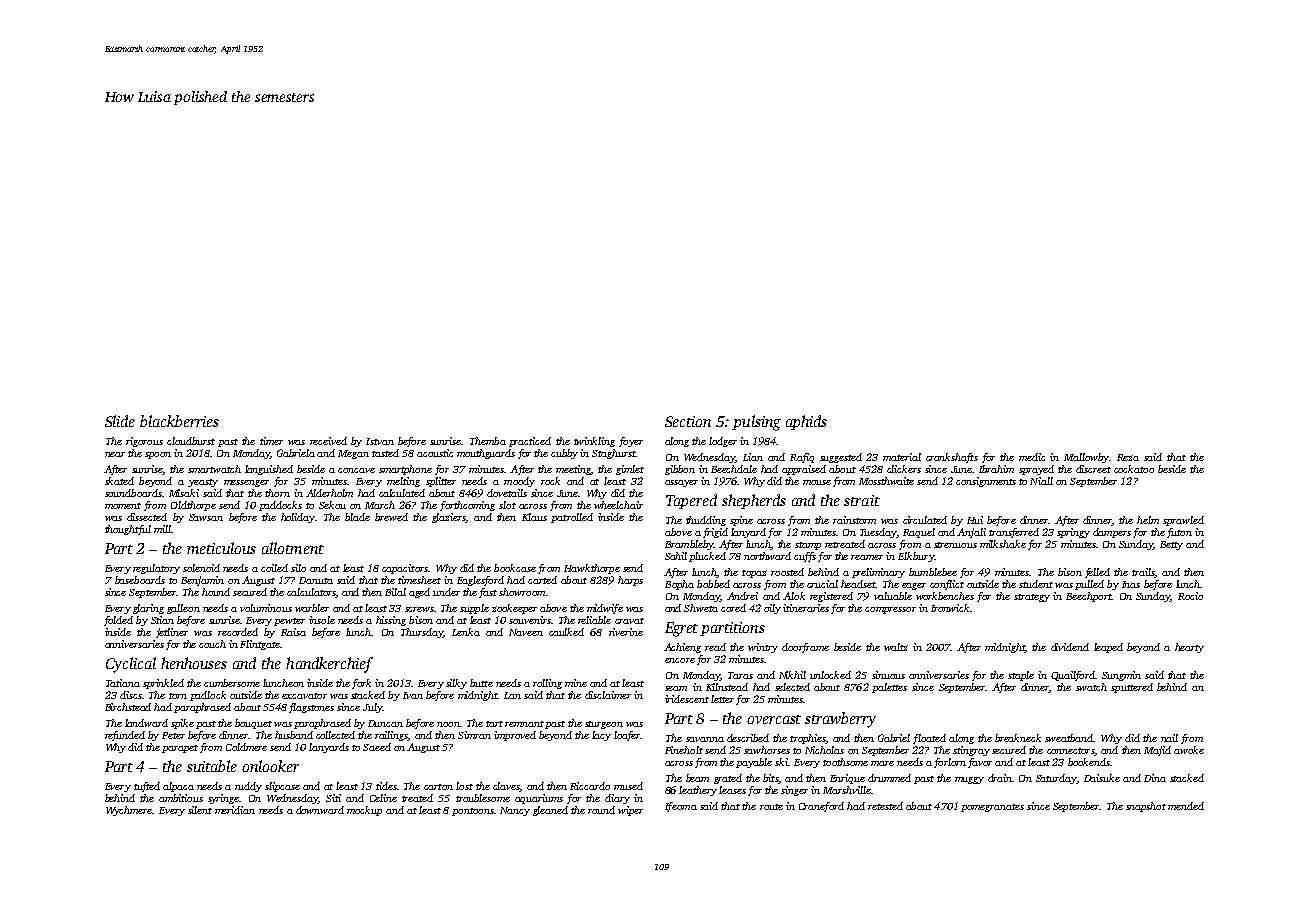 The width and height of the document is (1308, 924). What do you see at coordinates (329, 665) in the document?
I see `handkerchief` at bounding box center [329, 665].
